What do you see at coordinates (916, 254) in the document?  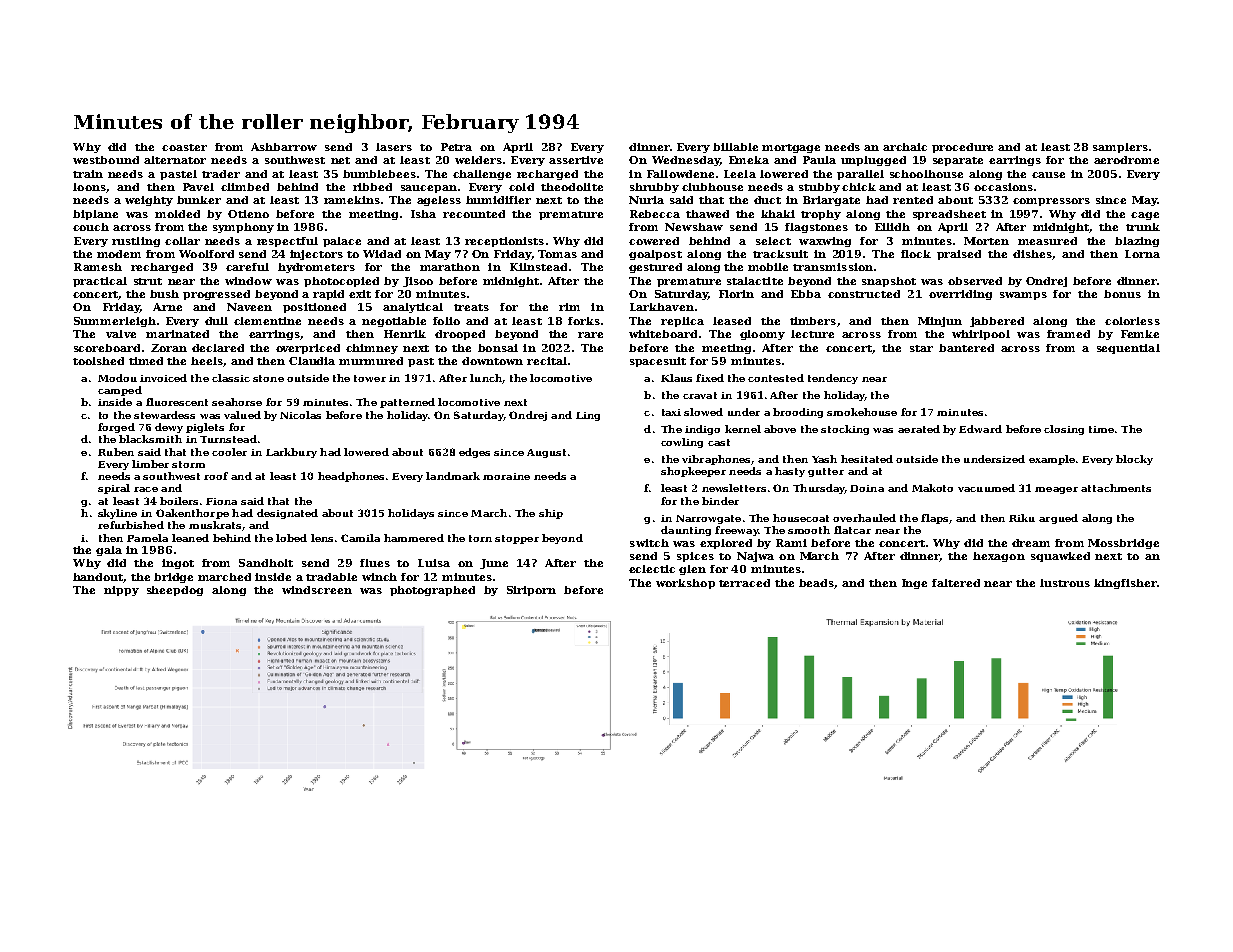 I see `flock` at bounding box center [916, 254].
